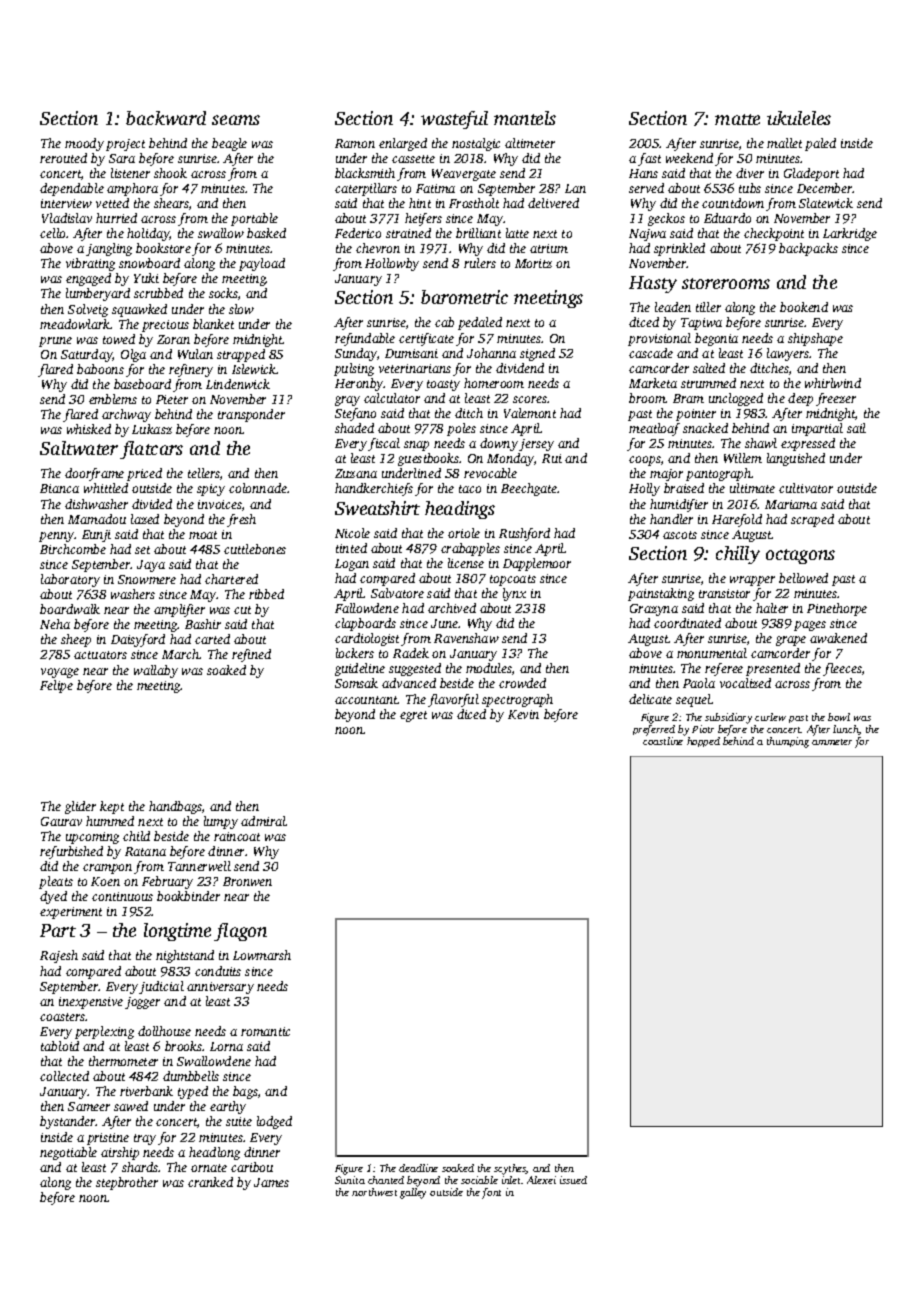  I want to click on wasteful, so click(454, 120).
